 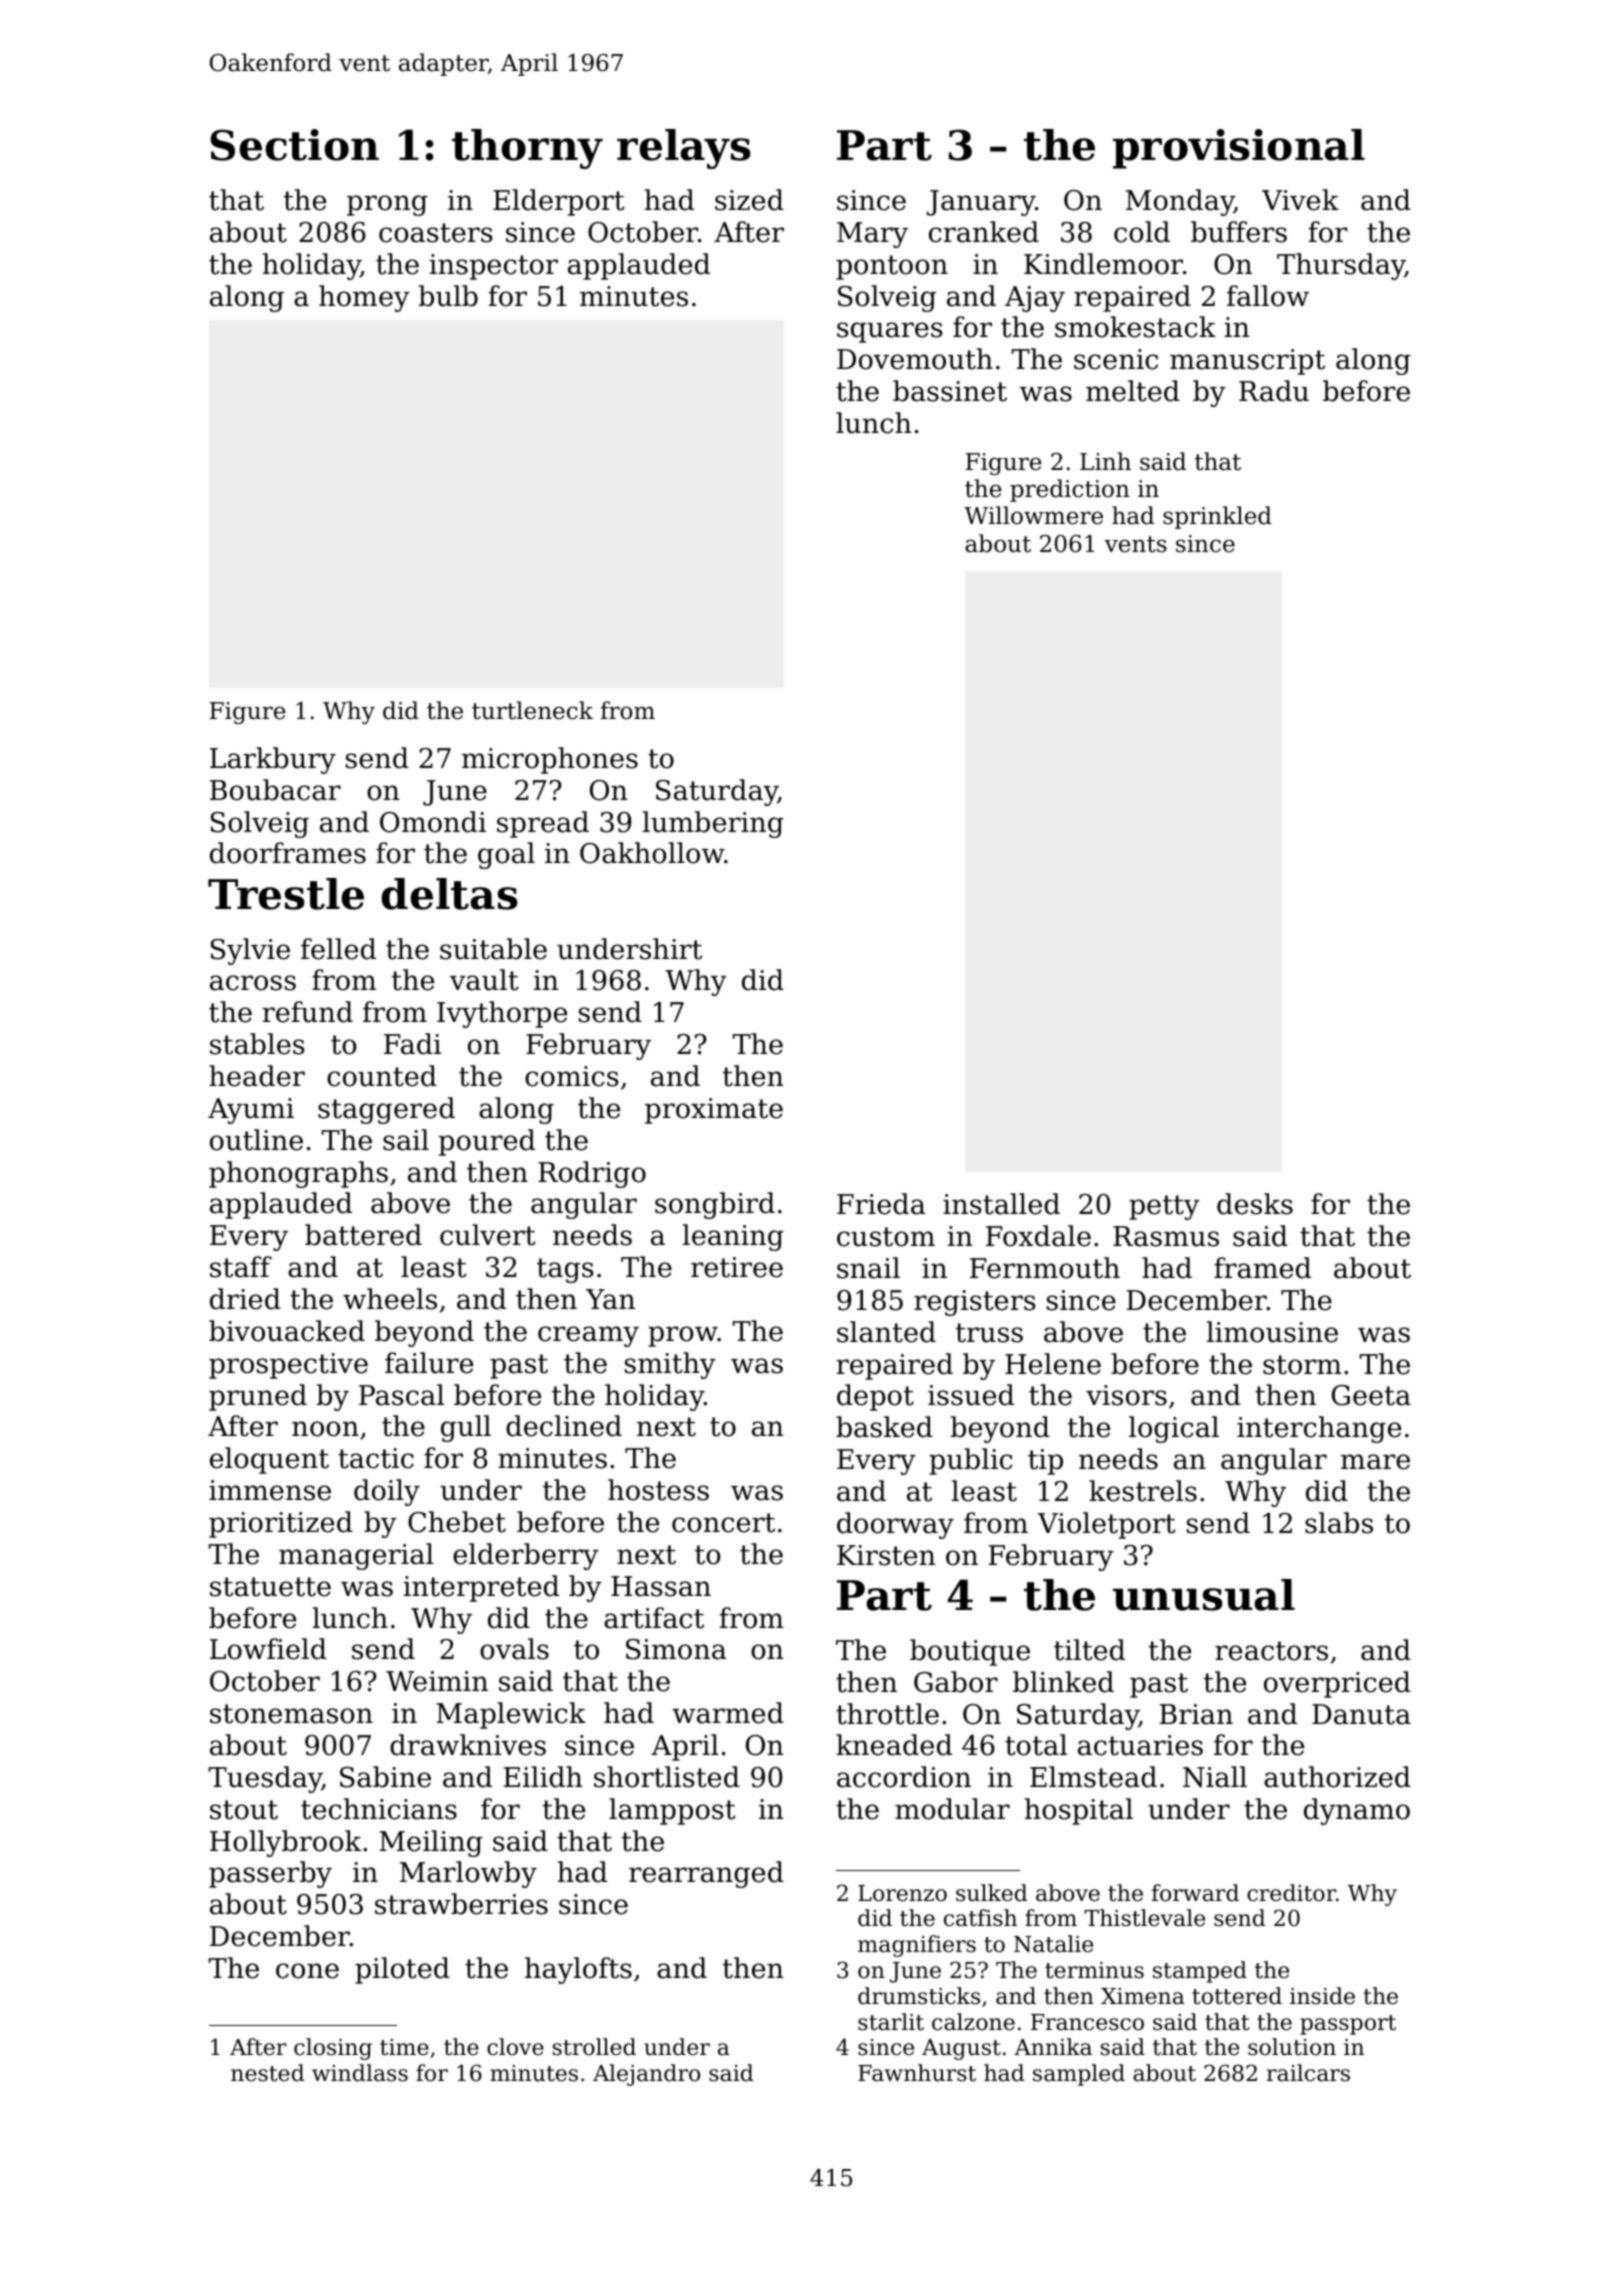 I want to click on coasters, so click(x=436, y=233).
